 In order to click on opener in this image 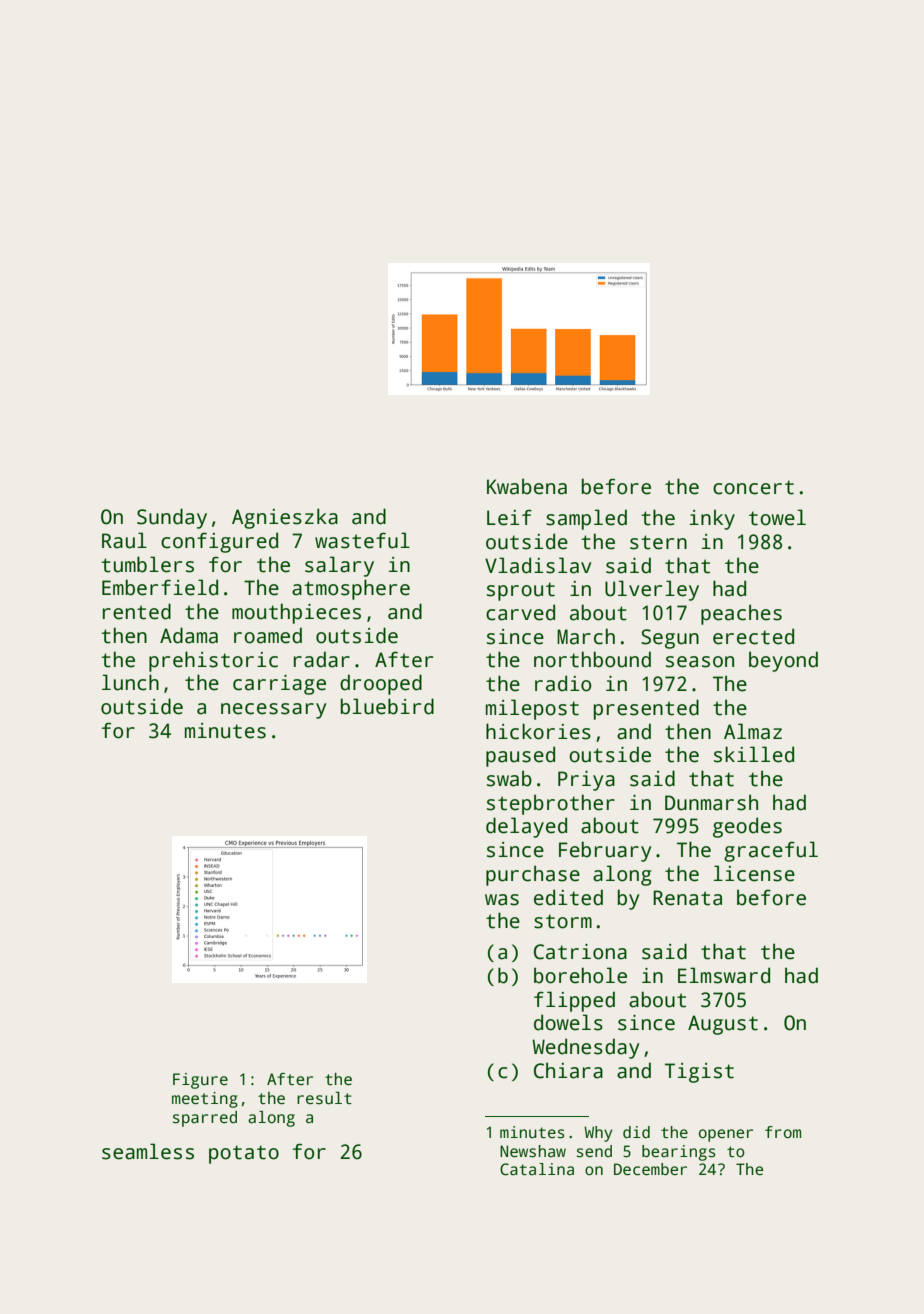, I will do `click(726, 1135)`.
